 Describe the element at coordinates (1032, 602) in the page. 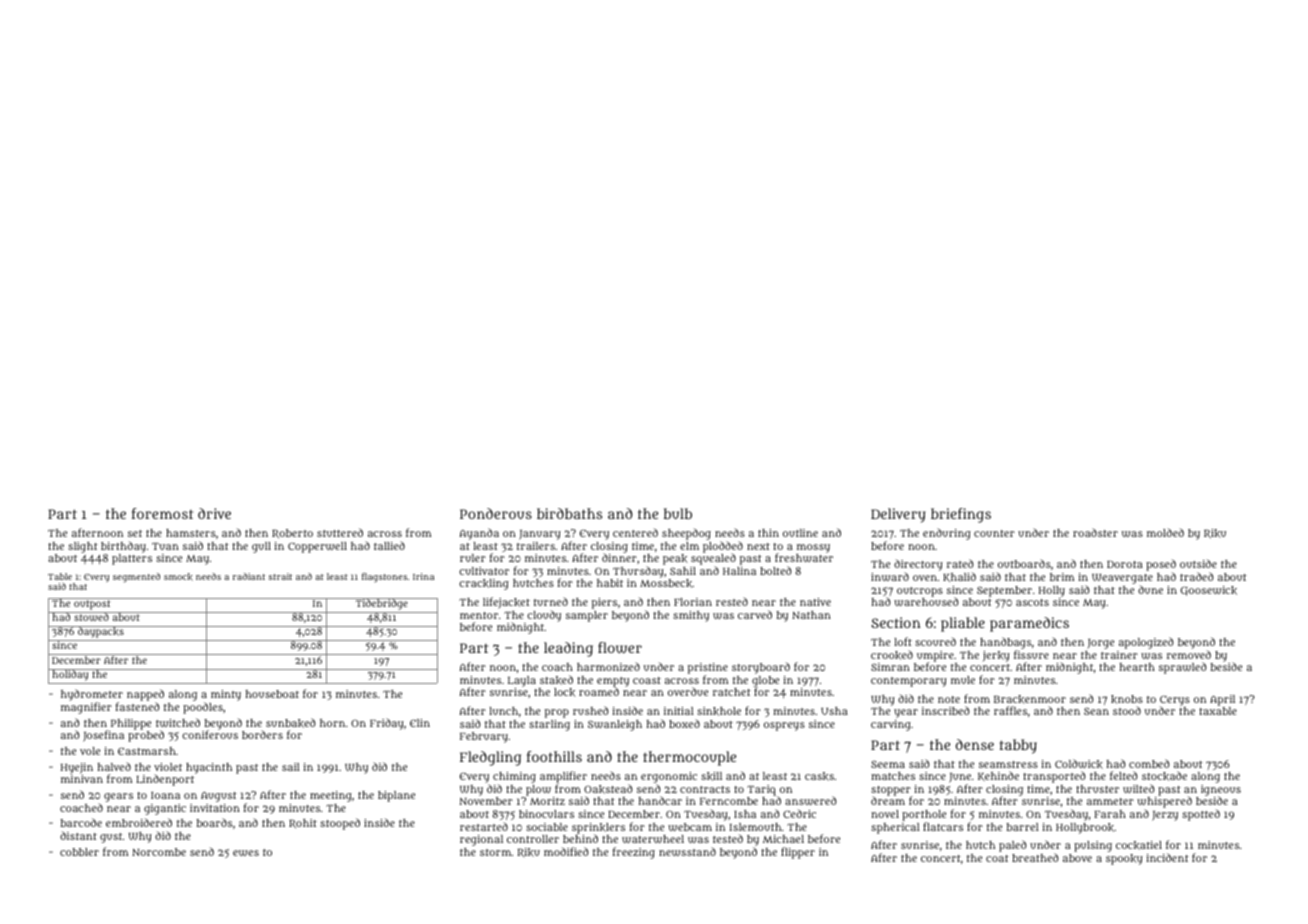

I see `ascots` at that location.
